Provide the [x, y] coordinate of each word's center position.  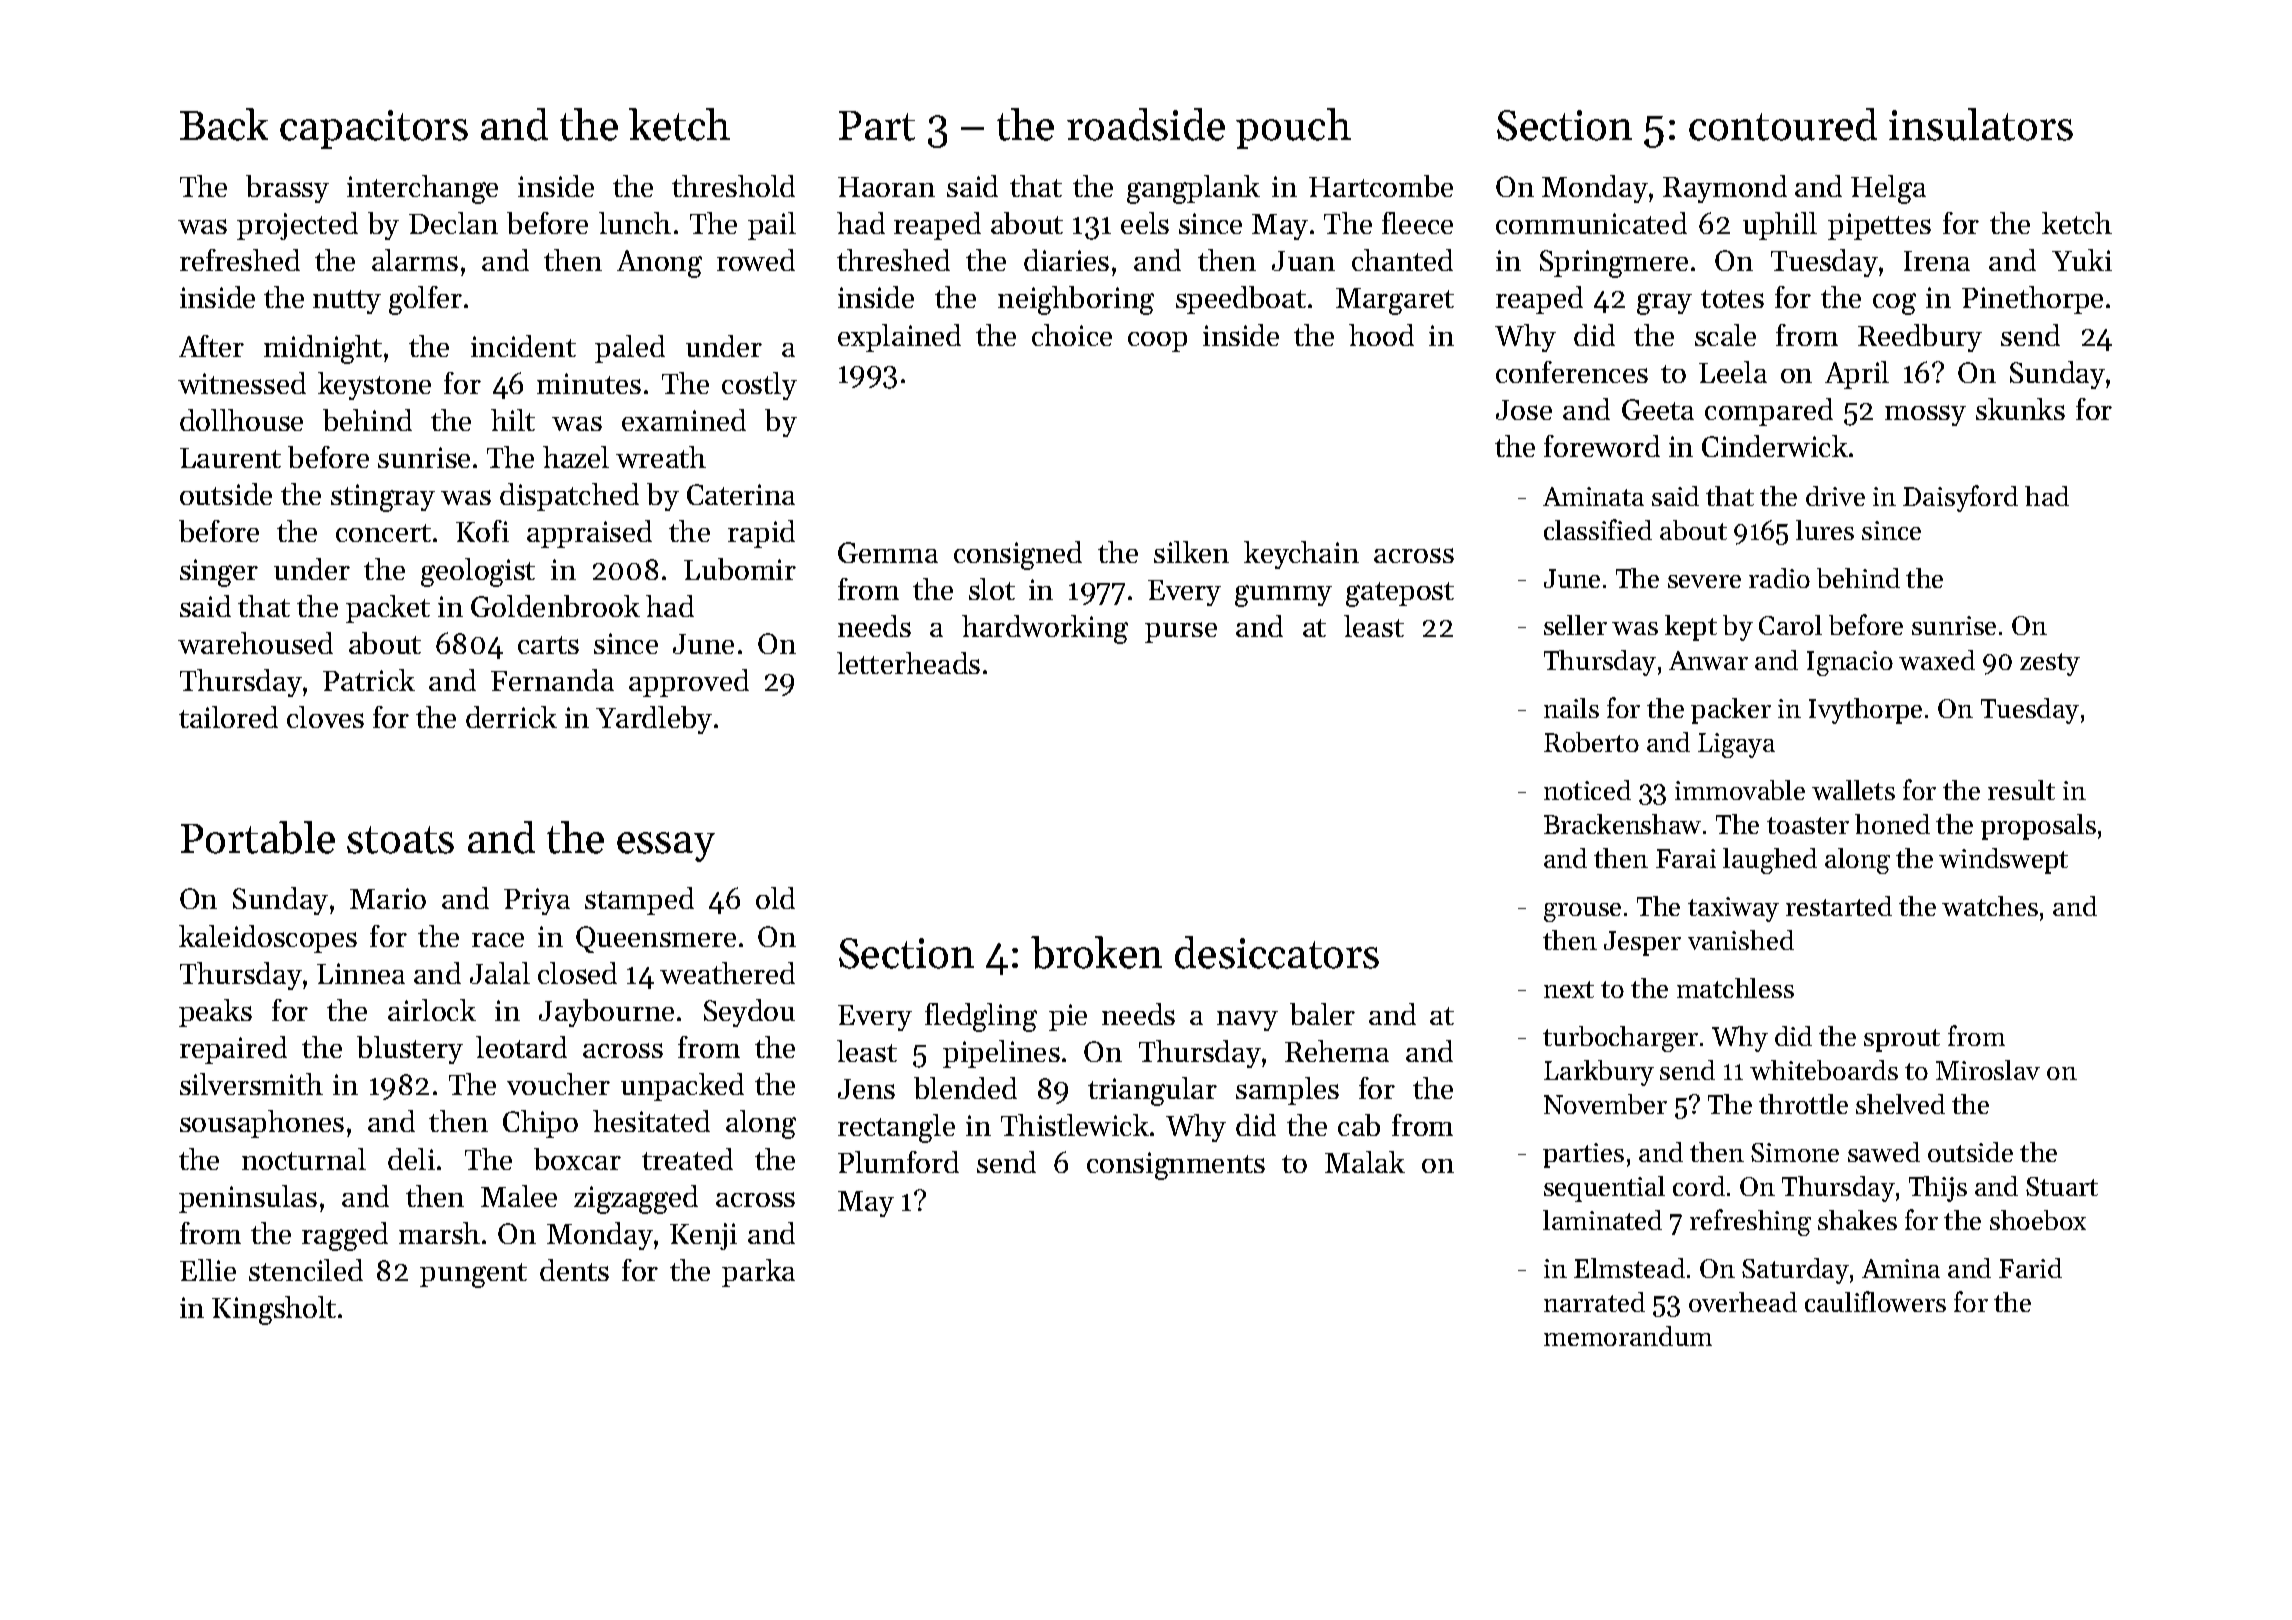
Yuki [2082, 260]
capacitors [374, 129]
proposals [2038, 827]
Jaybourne [606, 1013]
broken [1096, 952]
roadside [1146, 124]
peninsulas [248, 1199]
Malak [1365, 1162]
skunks [2020, 409]
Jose [1524, 410]
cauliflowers [1875, 1301]
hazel [576, 457]
